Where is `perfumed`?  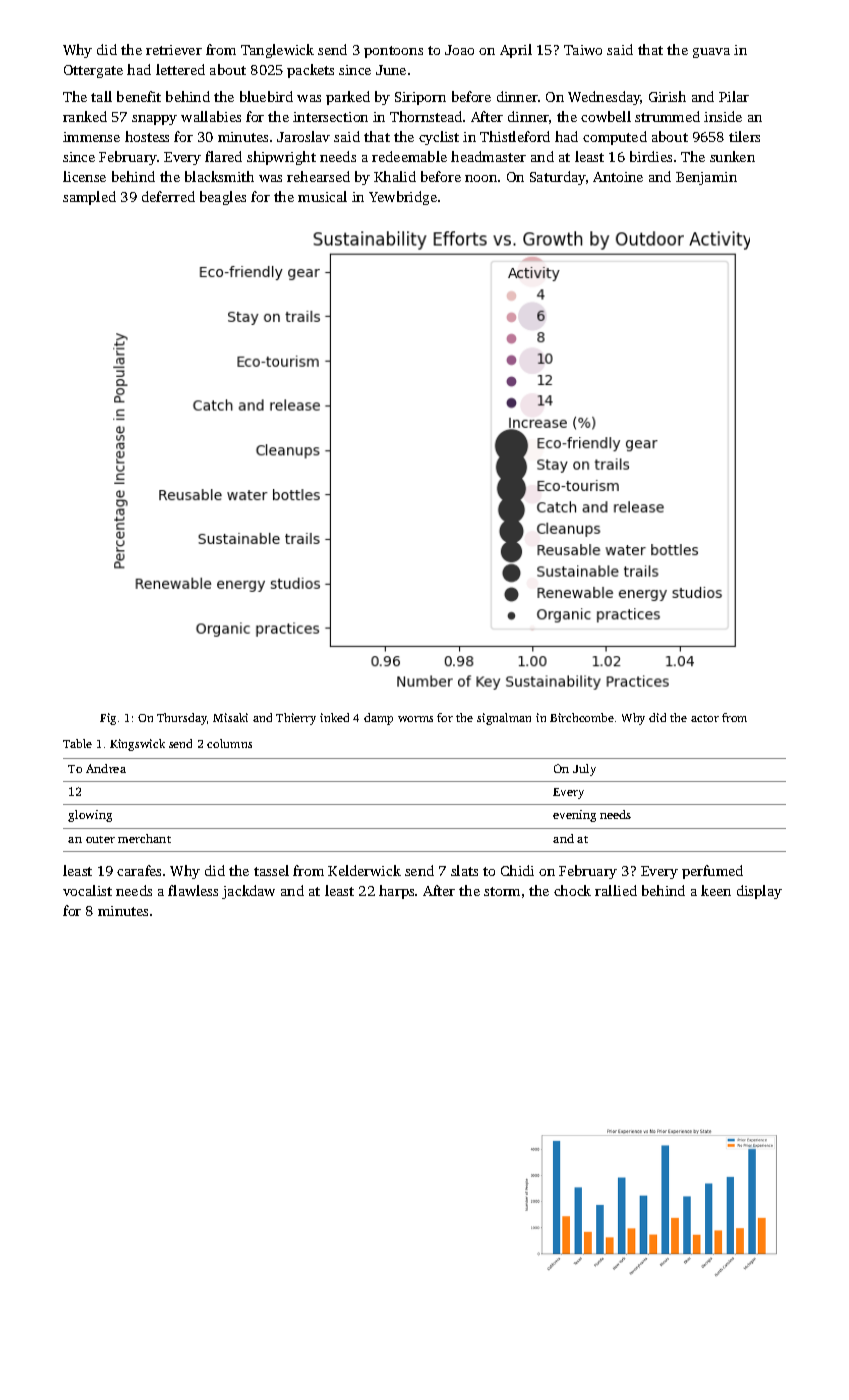 perfumed is located at coordinates (712, 872).
